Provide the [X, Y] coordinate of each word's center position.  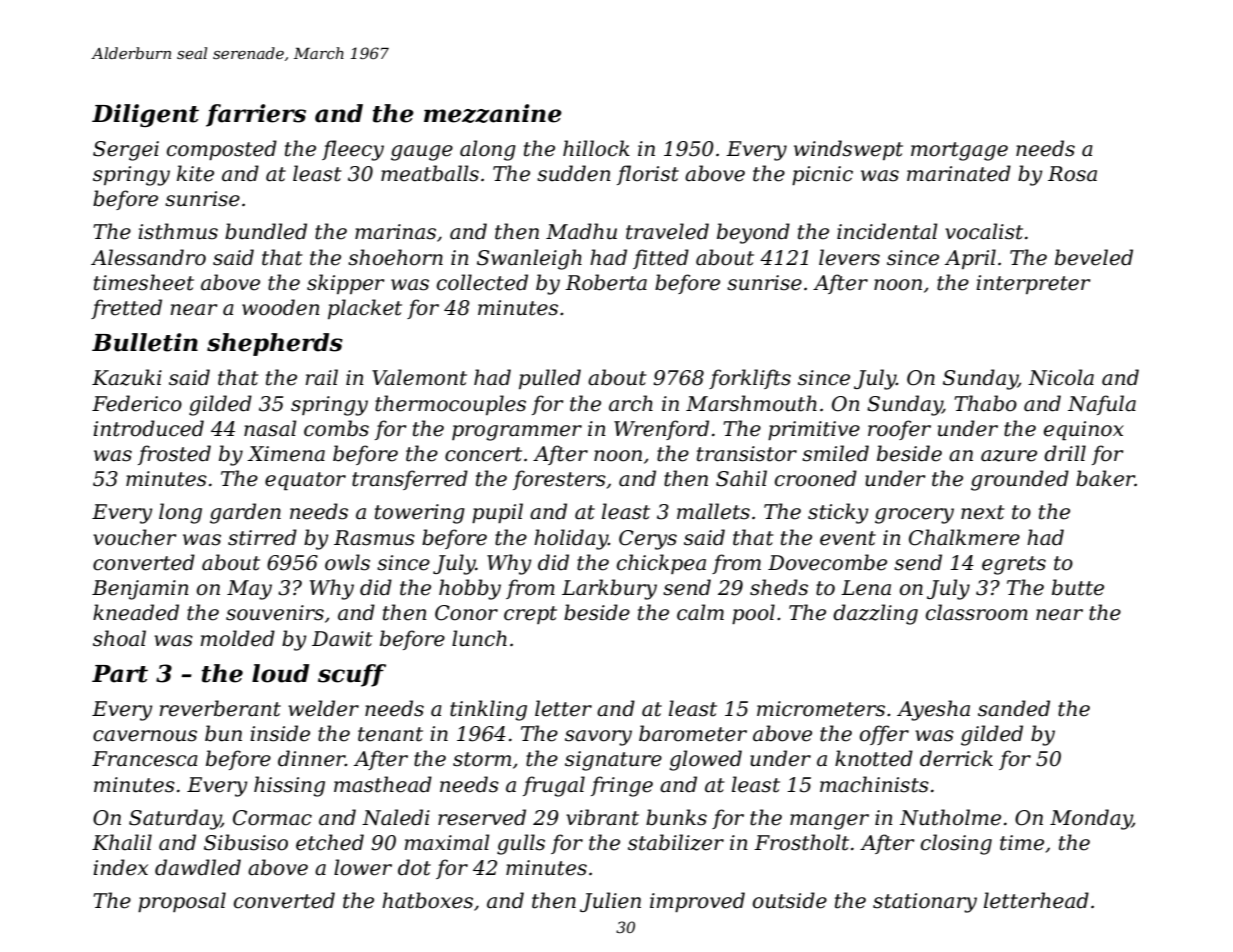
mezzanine [493, 113]
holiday [571, 539]
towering [420, 514]
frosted [174, 455]
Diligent [145, 115]
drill [1065, 453]
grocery [914, 516]
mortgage [959, 151]
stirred [262, 537]
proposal [182, 902]
